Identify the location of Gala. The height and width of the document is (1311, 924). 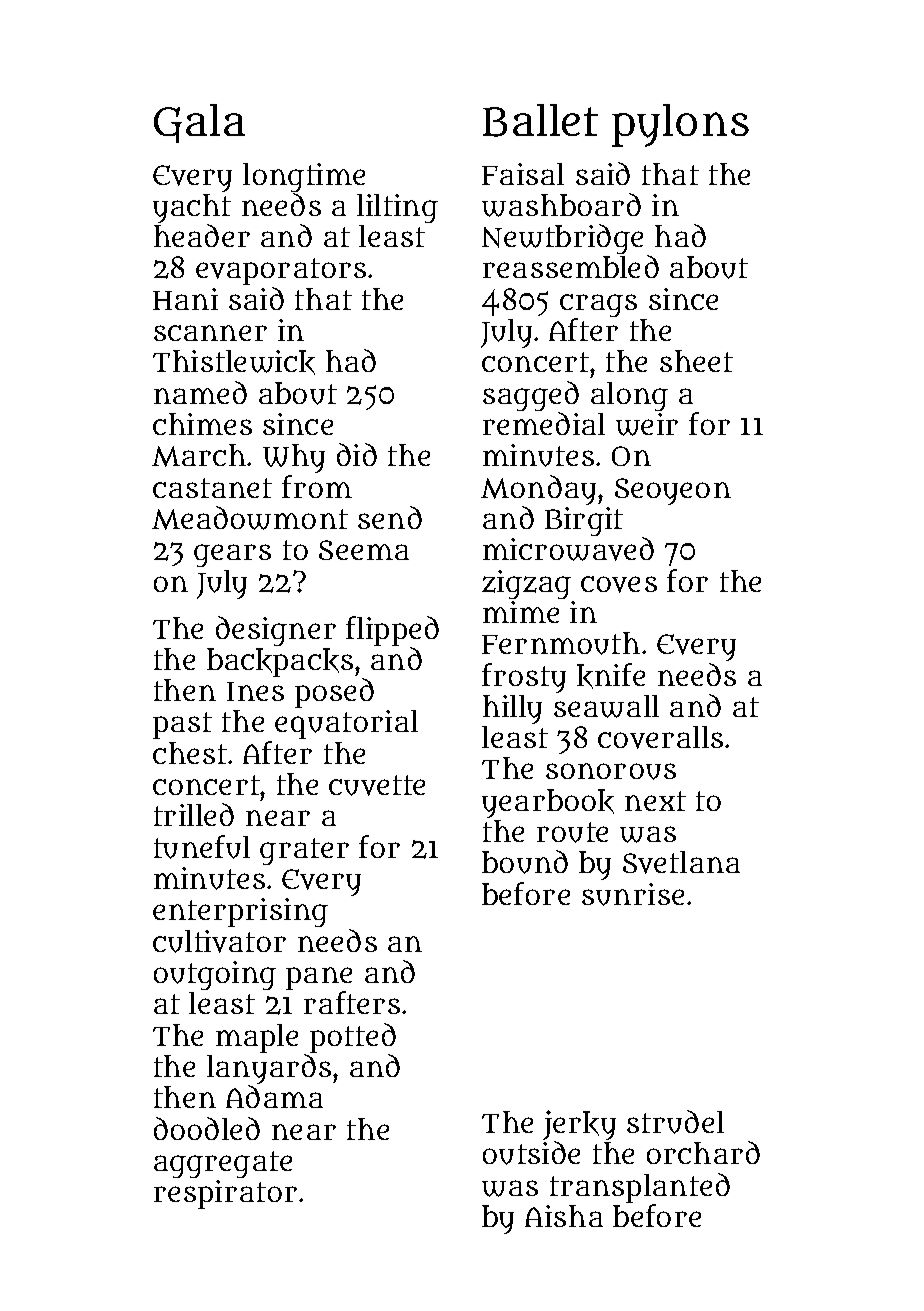
(199, 123).
